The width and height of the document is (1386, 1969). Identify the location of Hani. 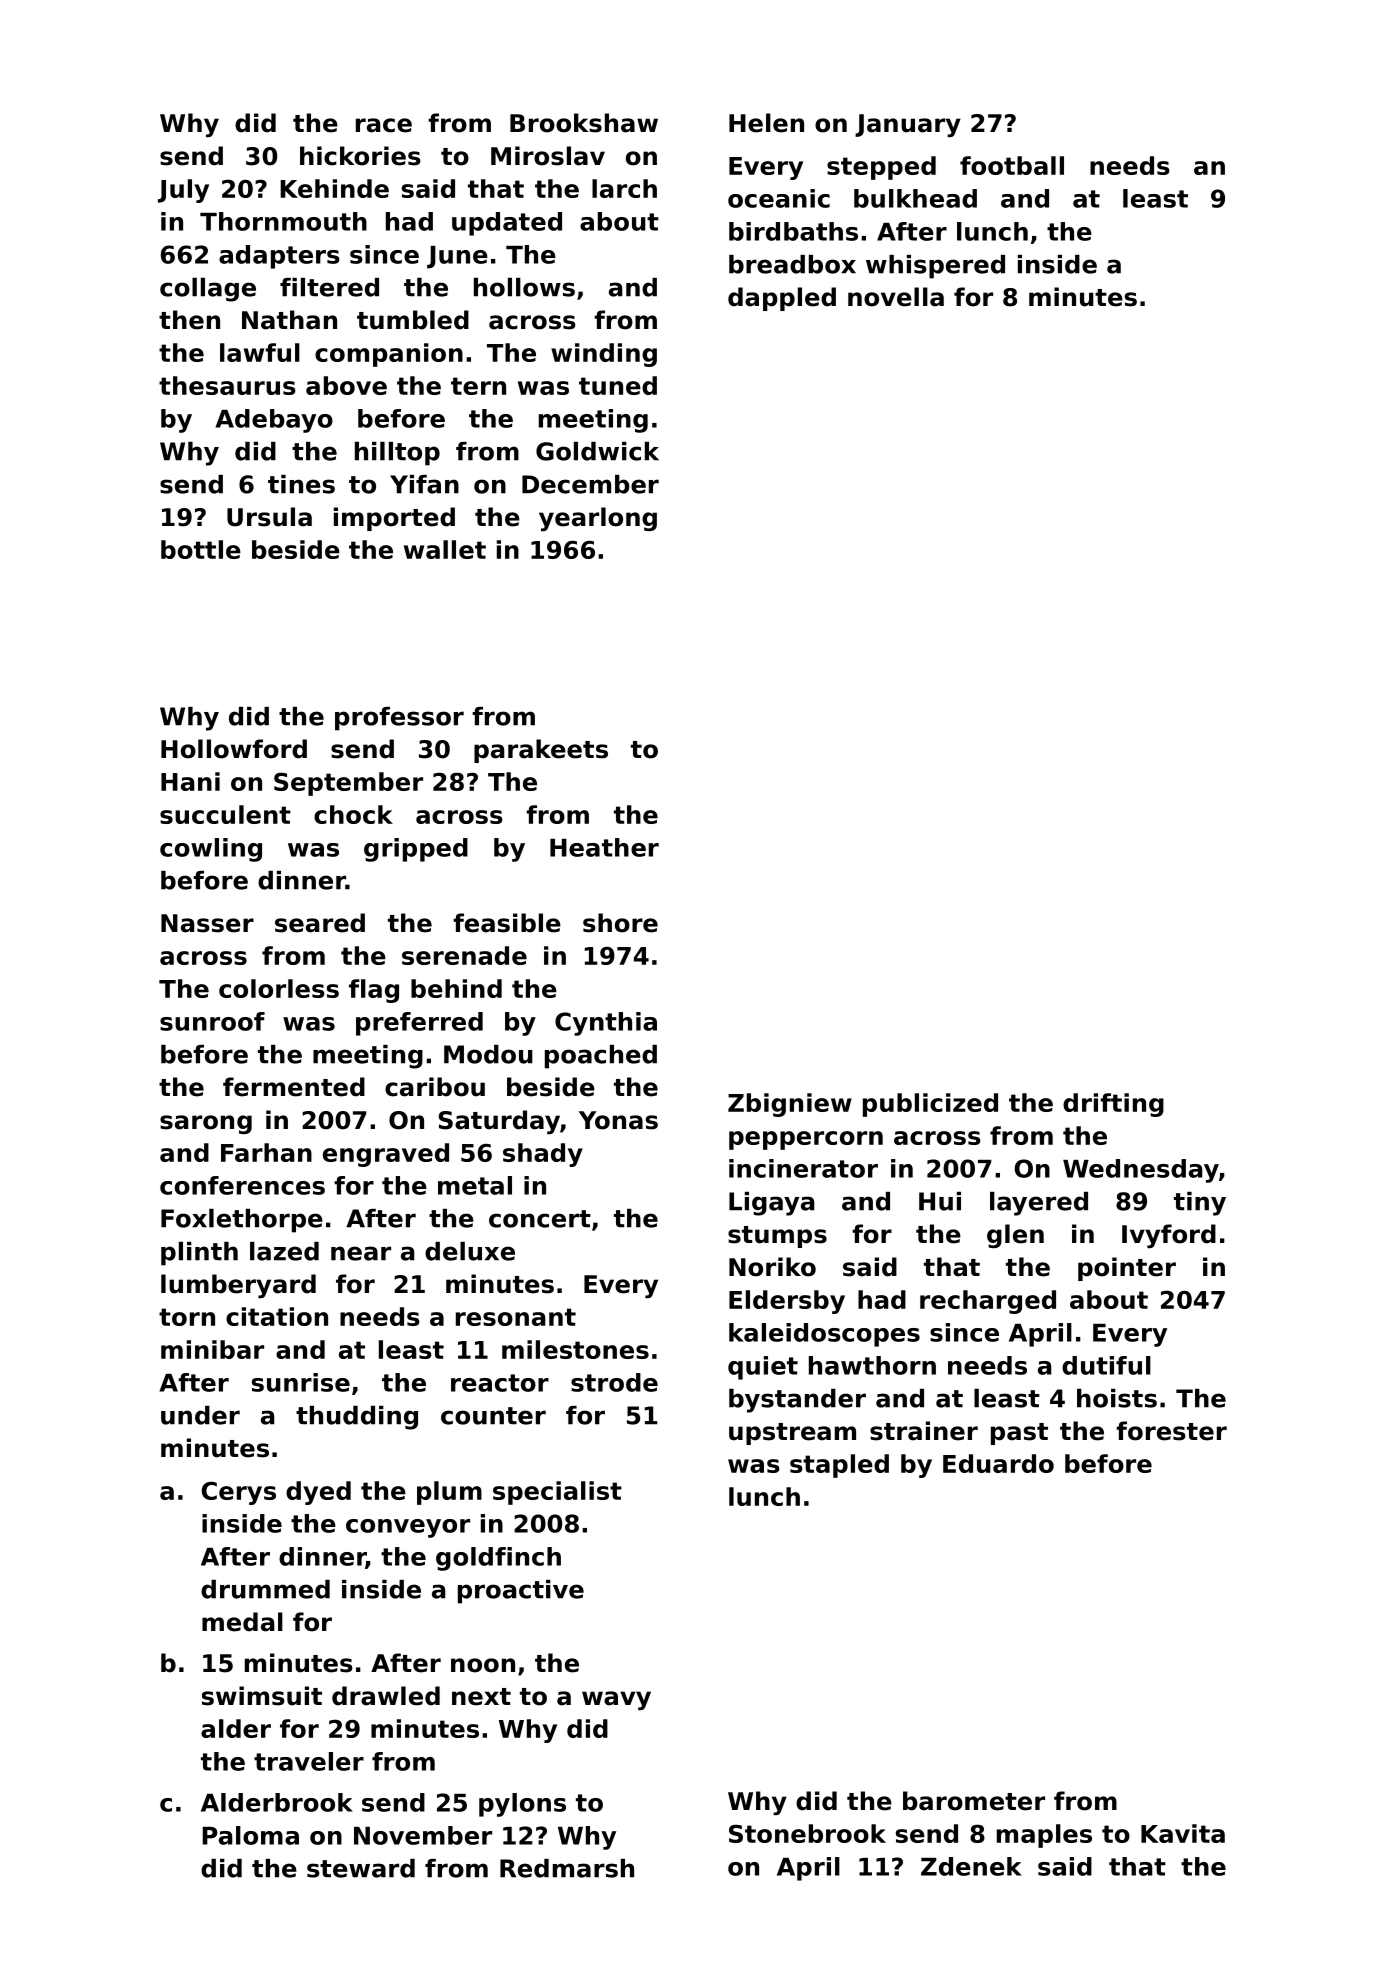
(190, 781).
